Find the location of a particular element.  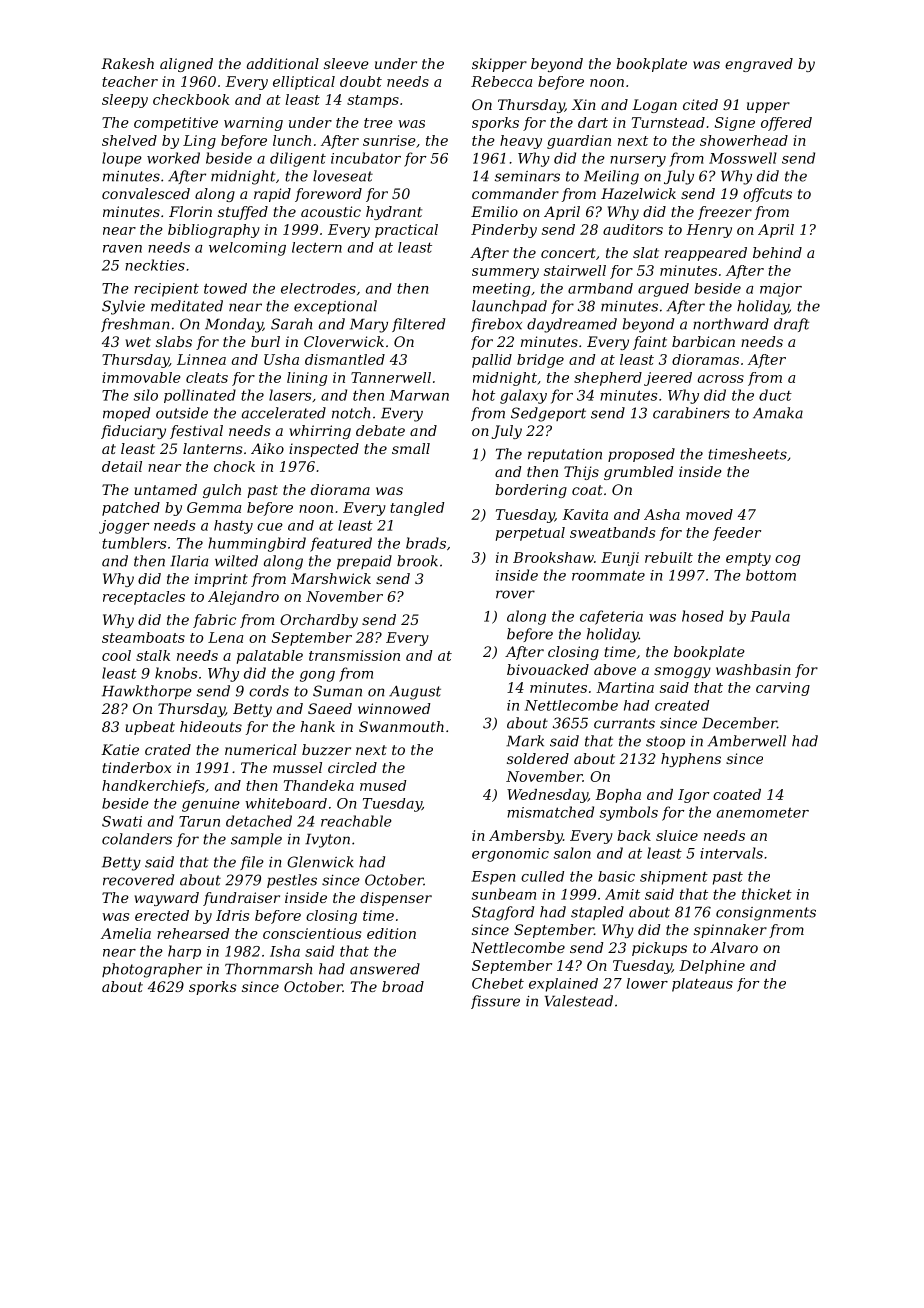

teacher is located at coordinates (130, 81).
